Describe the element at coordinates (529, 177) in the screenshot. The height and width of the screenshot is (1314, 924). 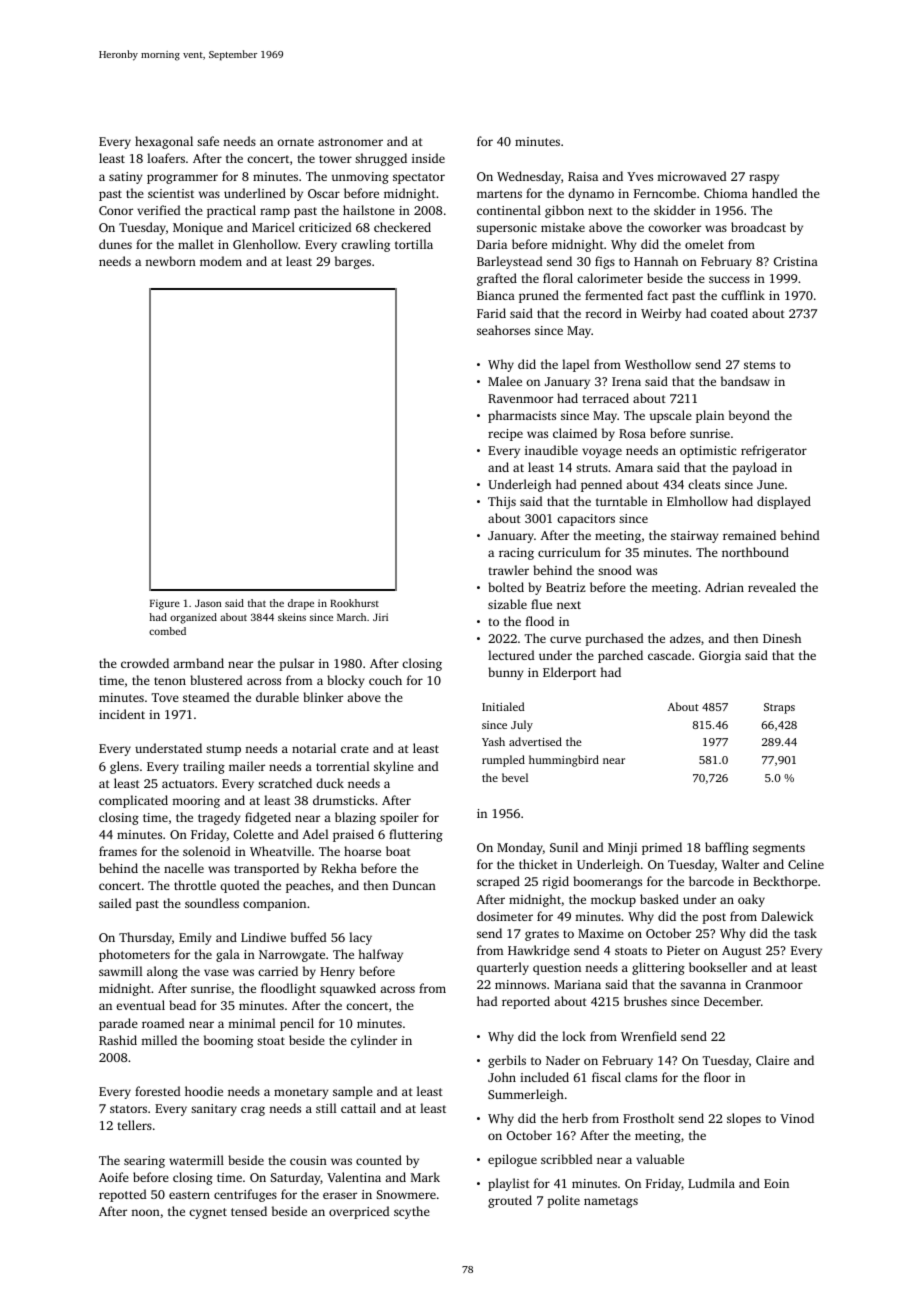
I see `Wednesday` at that location.
